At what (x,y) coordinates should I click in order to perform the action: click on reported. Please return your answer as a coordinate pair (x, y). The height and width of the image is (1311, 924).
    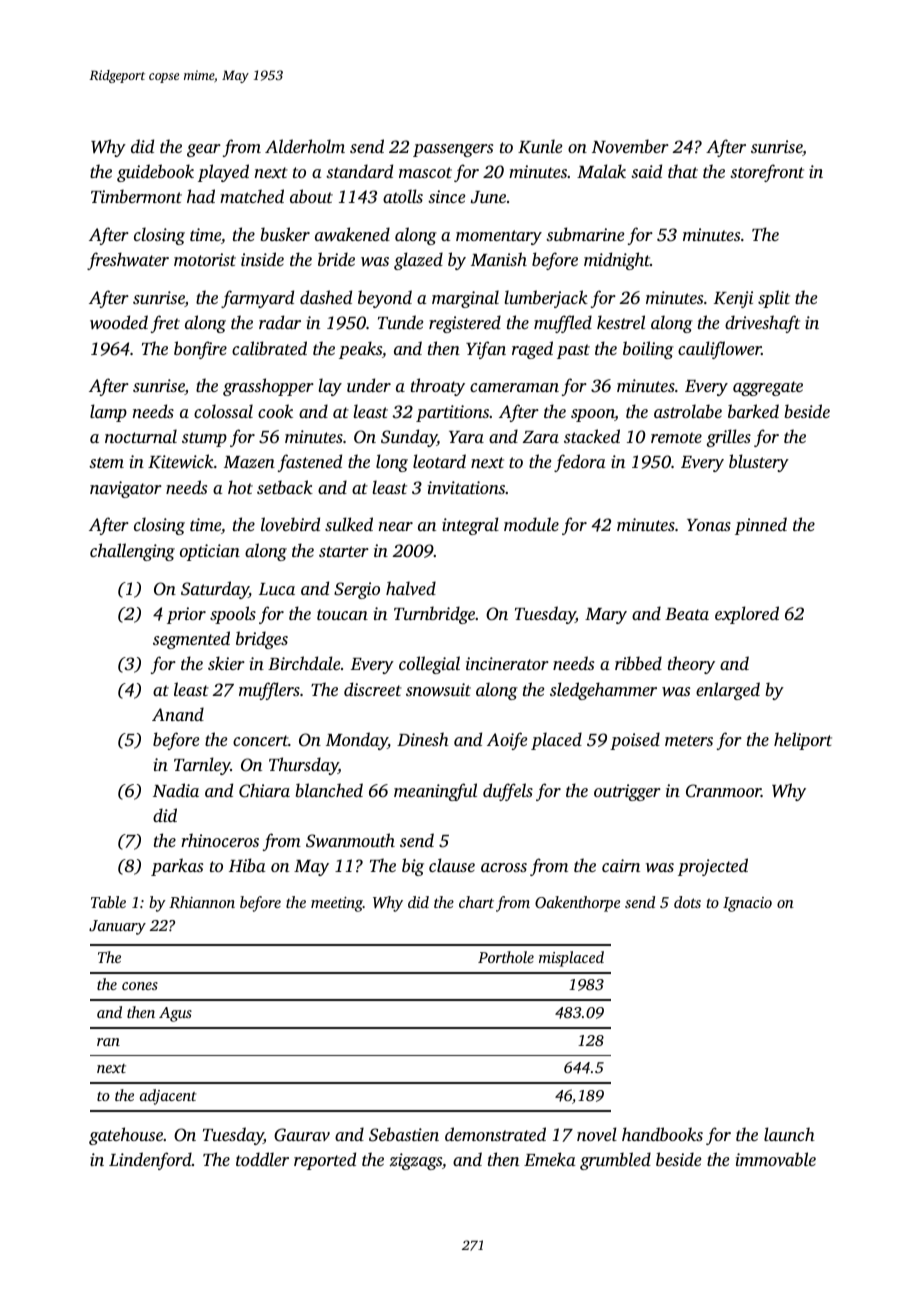
    Looking at the image, I should click on (325, 1161).
